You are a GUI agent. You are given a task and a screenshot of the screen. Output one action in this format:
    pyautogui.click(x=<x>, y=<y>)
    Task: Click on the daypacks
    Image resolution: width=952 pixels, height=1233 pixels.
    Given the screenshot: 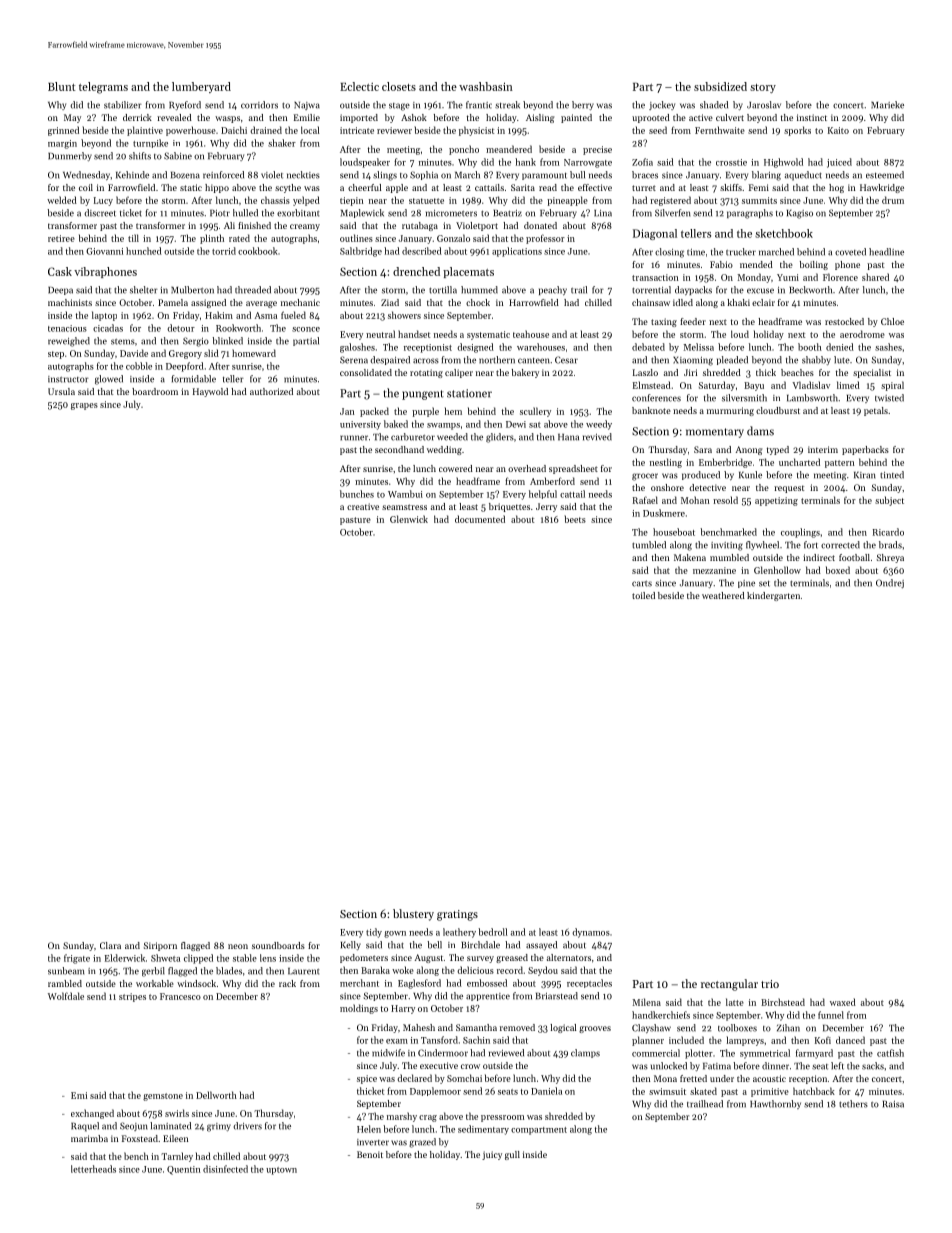 What is the action you would take?
    pyautogui.click(x=693, y=290)
